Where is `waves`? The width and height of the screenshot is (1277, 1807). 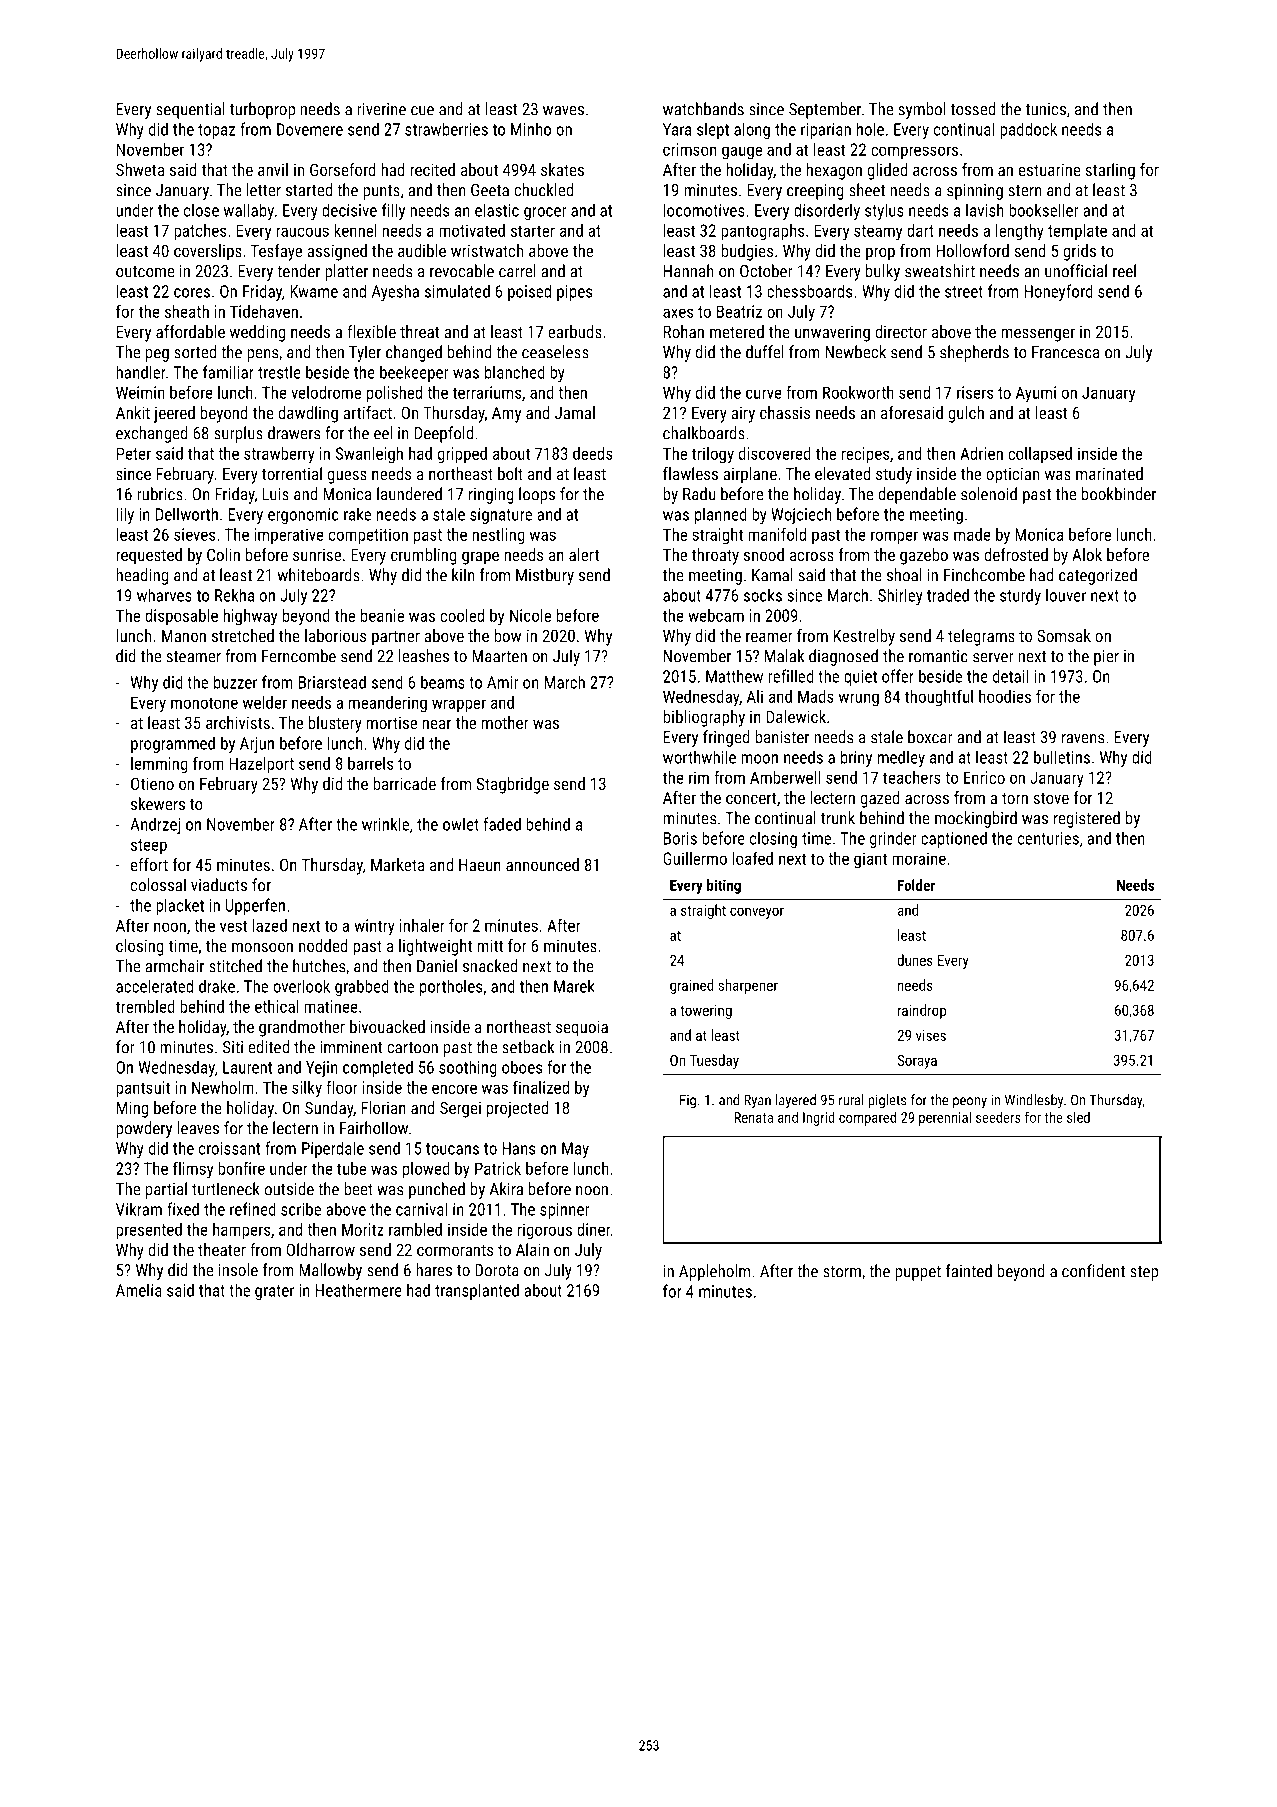
waves is located at coordinates (563, 111).
